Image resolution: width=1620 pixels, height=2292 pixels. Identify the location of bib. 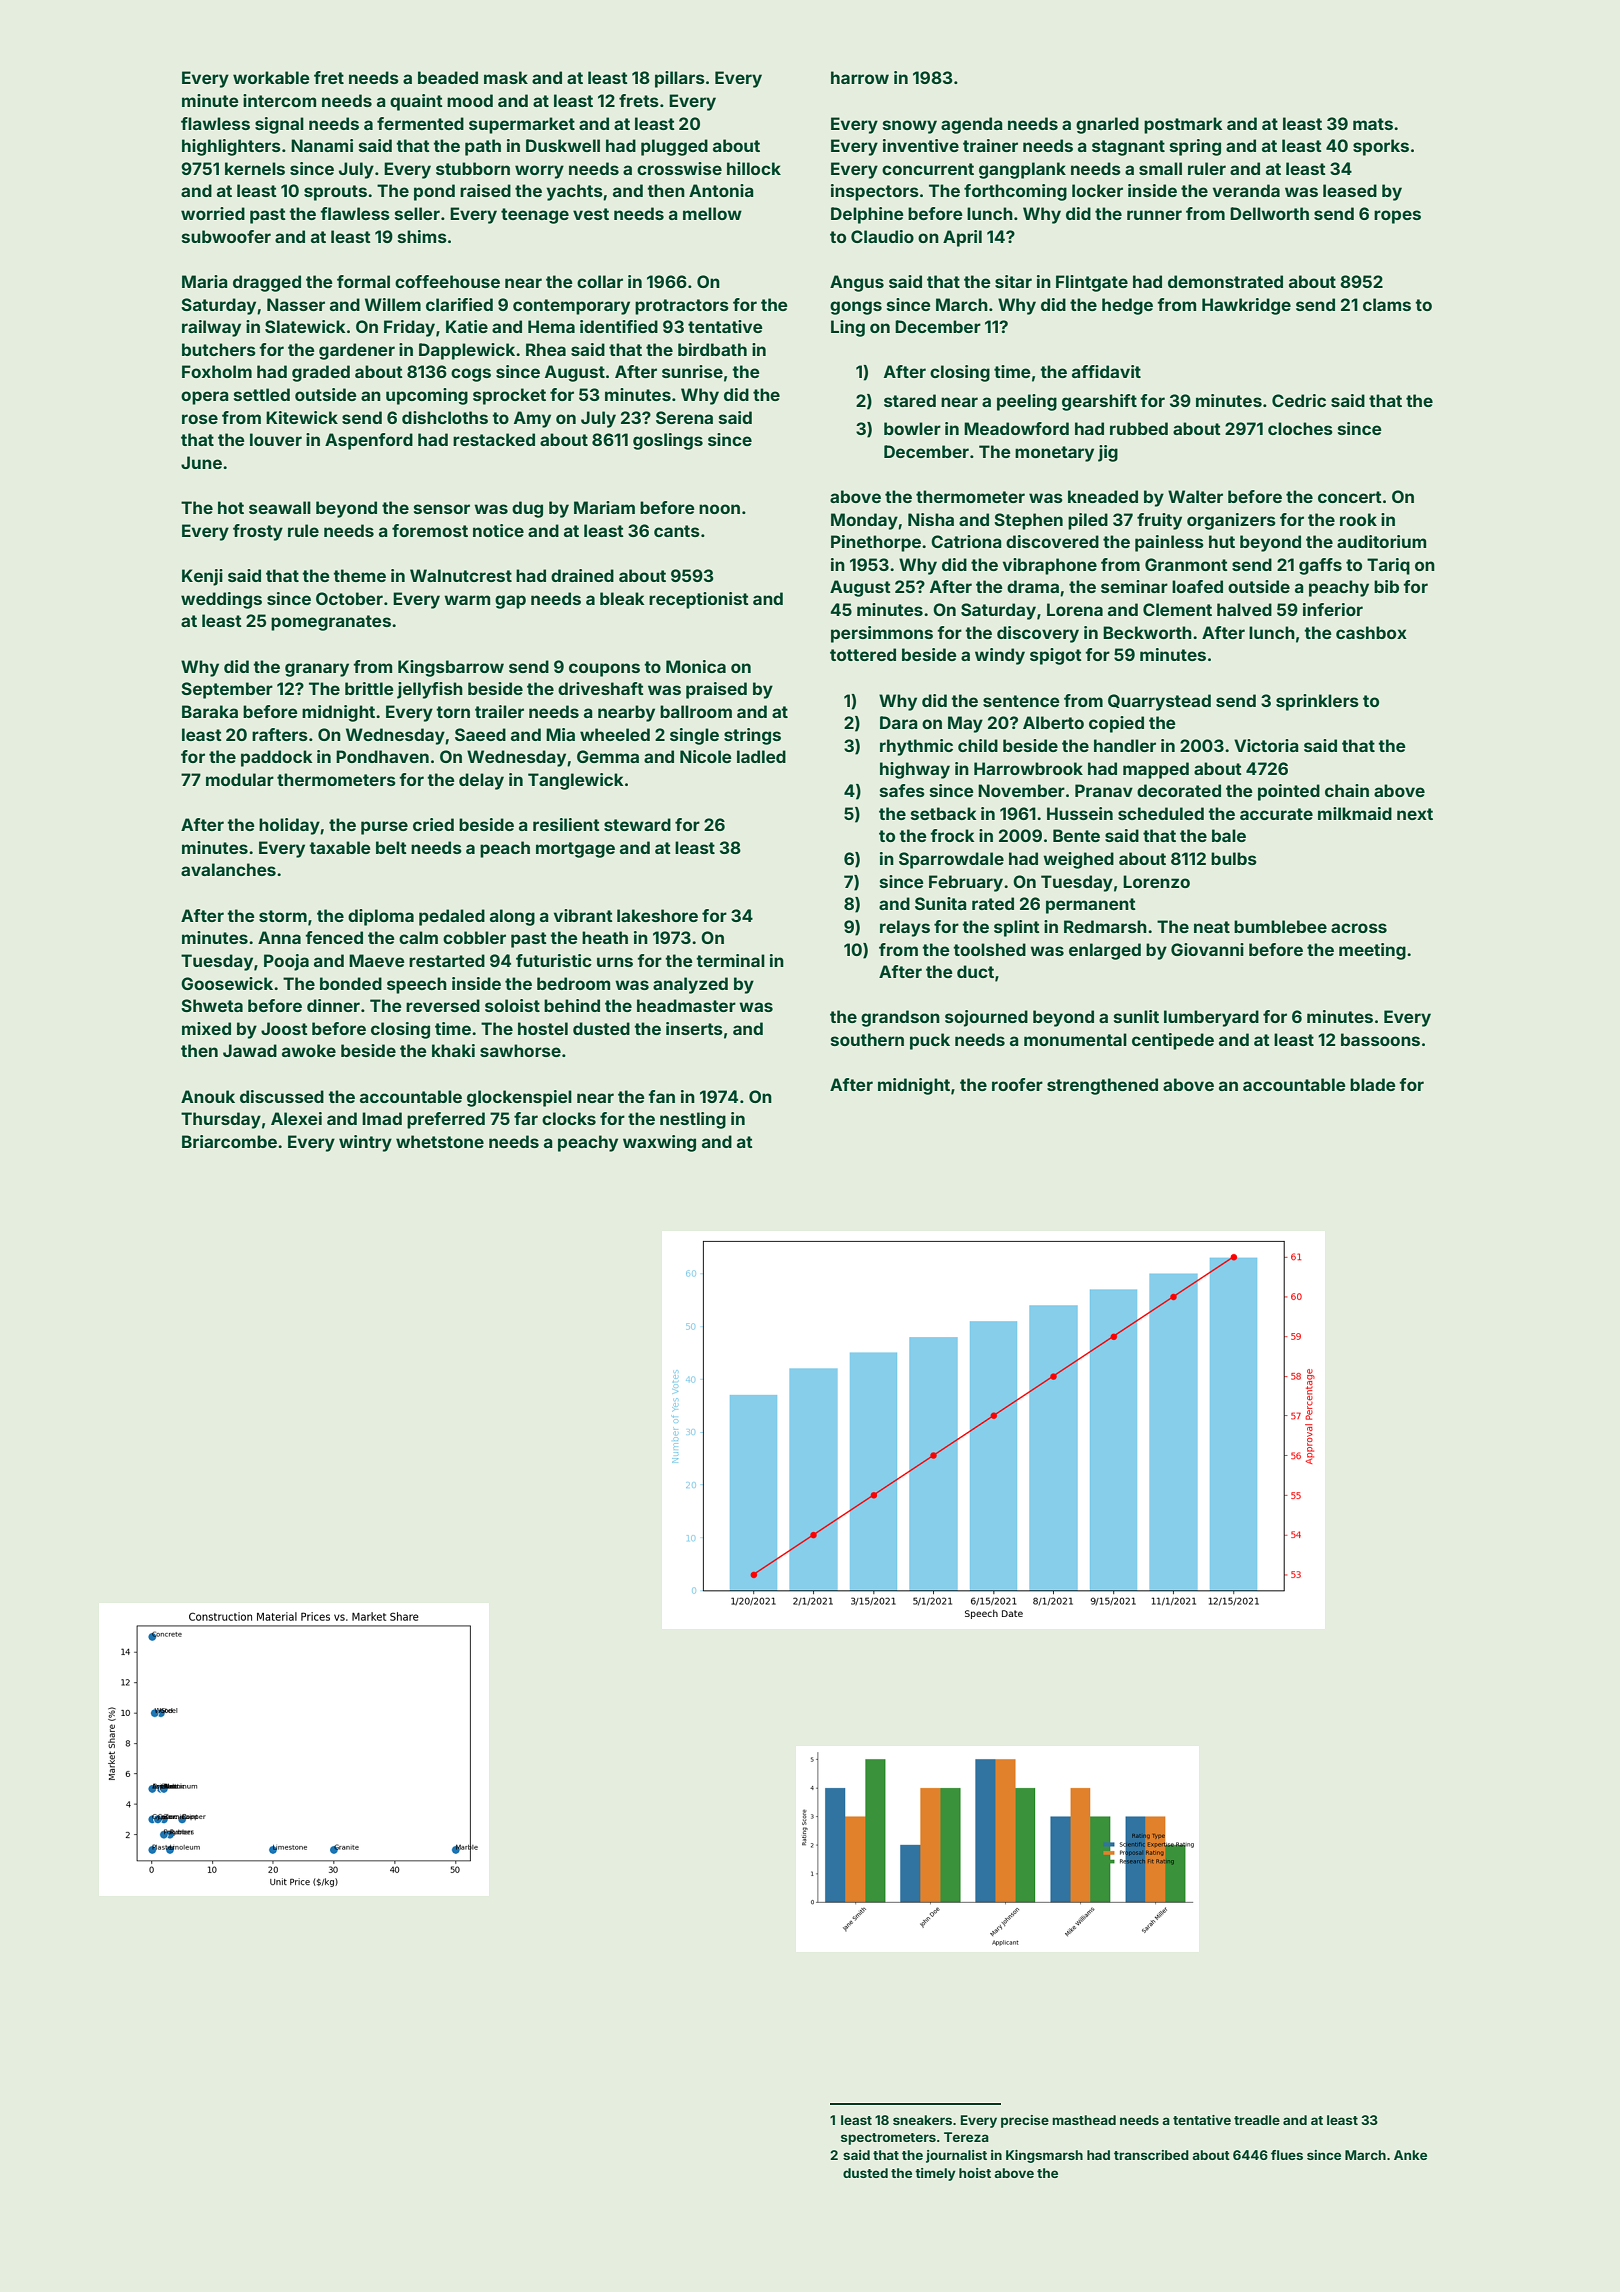
(1386, 586).
